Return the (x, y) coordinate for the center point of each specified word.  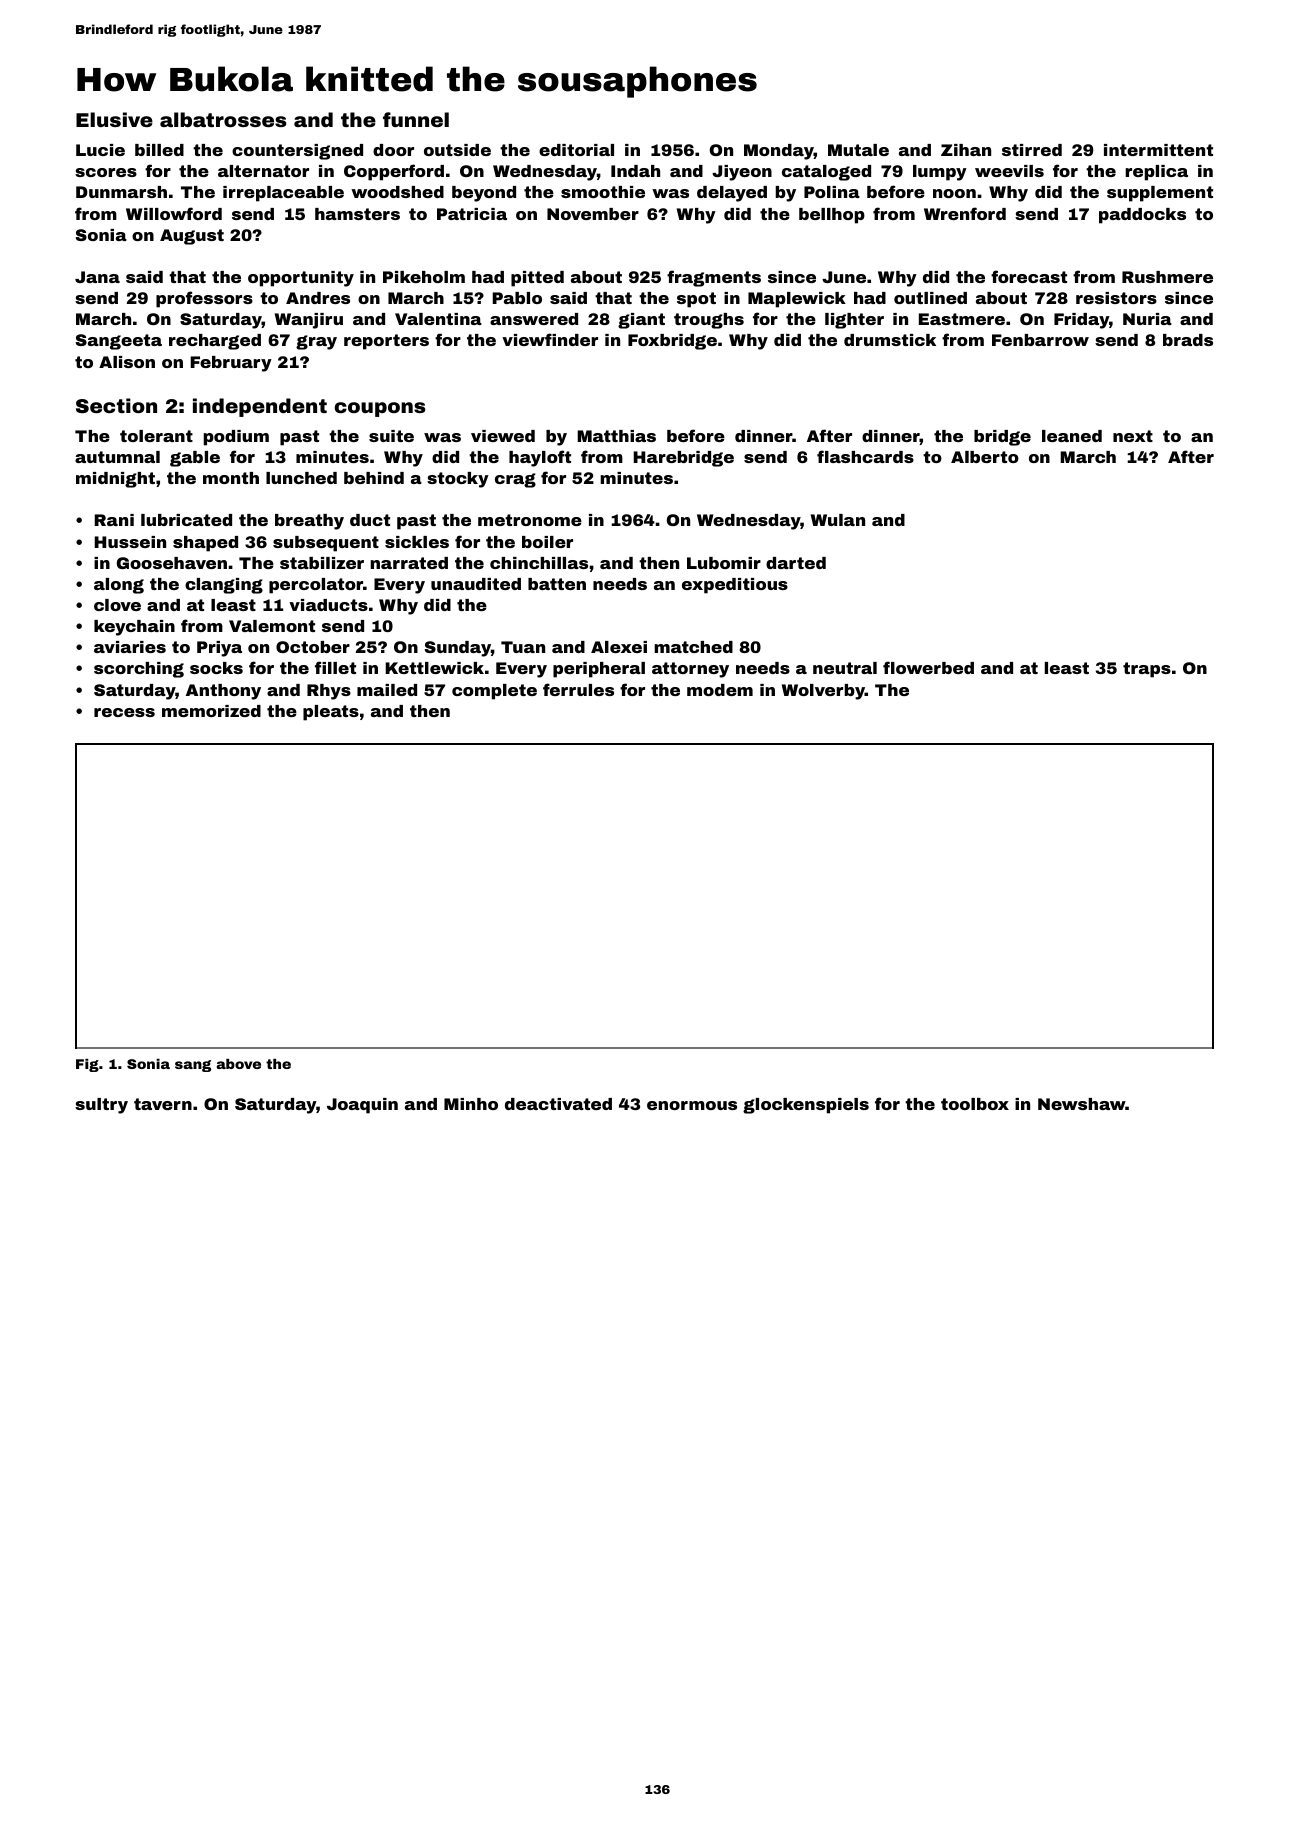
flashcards (865, 456)
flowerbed (928, 667)
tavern (163, 1104)
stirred (1032, 150)
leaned (1072, 436)
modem (720, 690)
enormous (692, 1105)
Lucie (100, 150)
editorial (576, 150)
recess (124, 712)
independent (260, 407)
